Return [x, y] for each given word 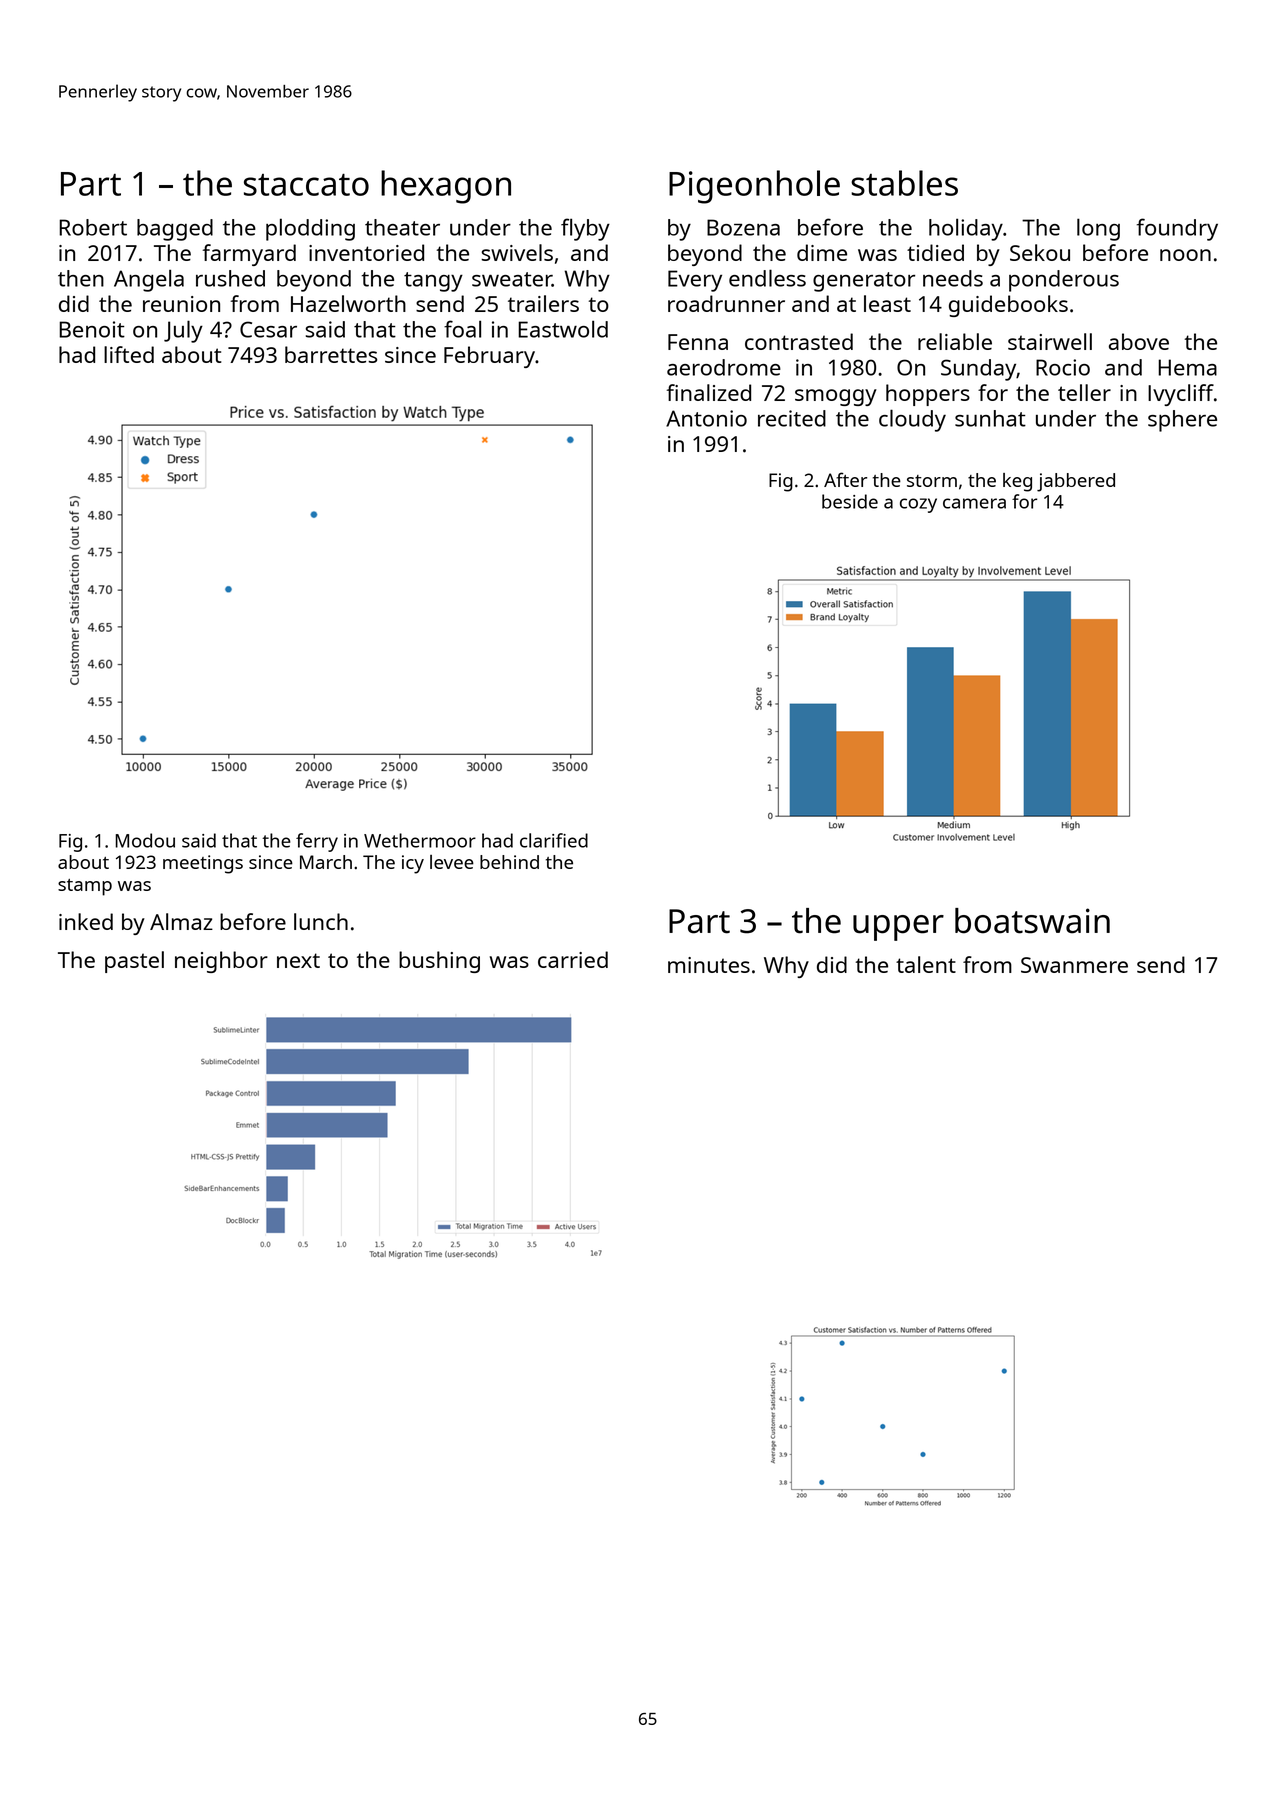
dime [822, 252]
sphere [1182, 421]
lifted [129, 354]
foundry [1177, 229]
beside [850, 501]
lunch [321, 921]
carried [573, 959]
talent [926, 964]
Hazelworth [348, 303]
